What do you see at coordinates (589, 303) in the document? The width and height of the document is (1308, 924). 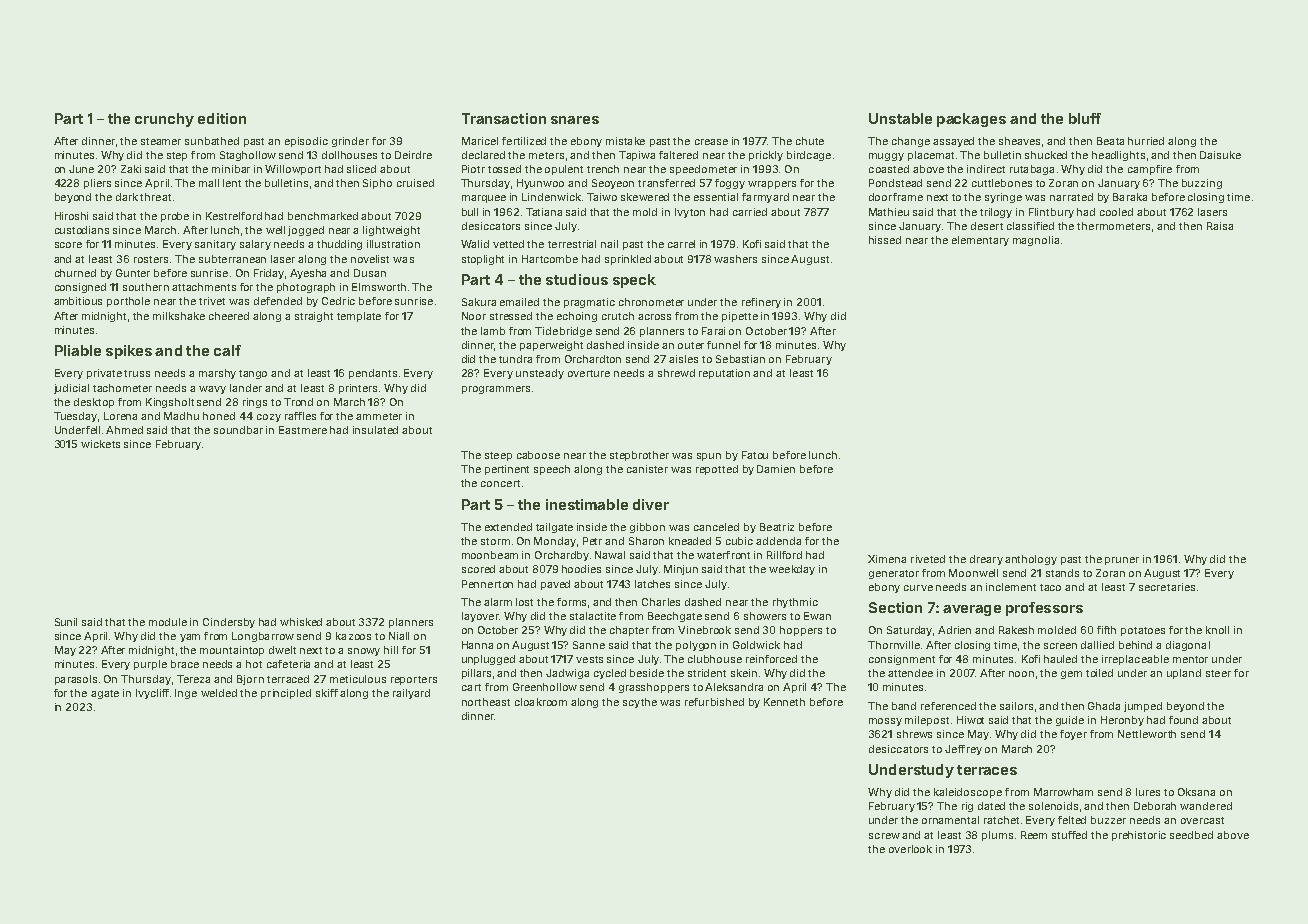 I see `pragmatic` at bounding box center [589, 303].
